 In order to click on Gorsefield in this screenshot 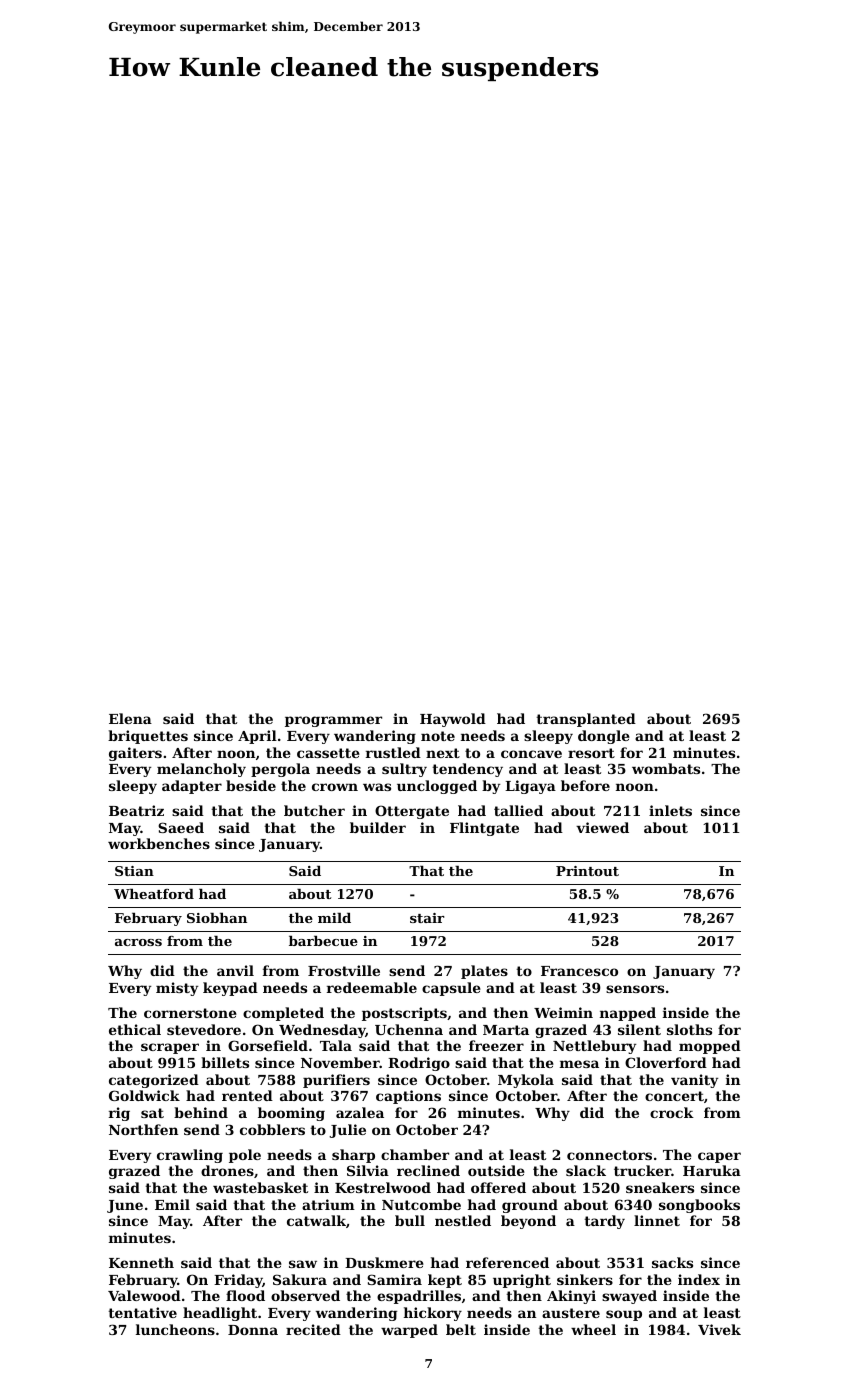, I will do `click(268, 1045)`.
